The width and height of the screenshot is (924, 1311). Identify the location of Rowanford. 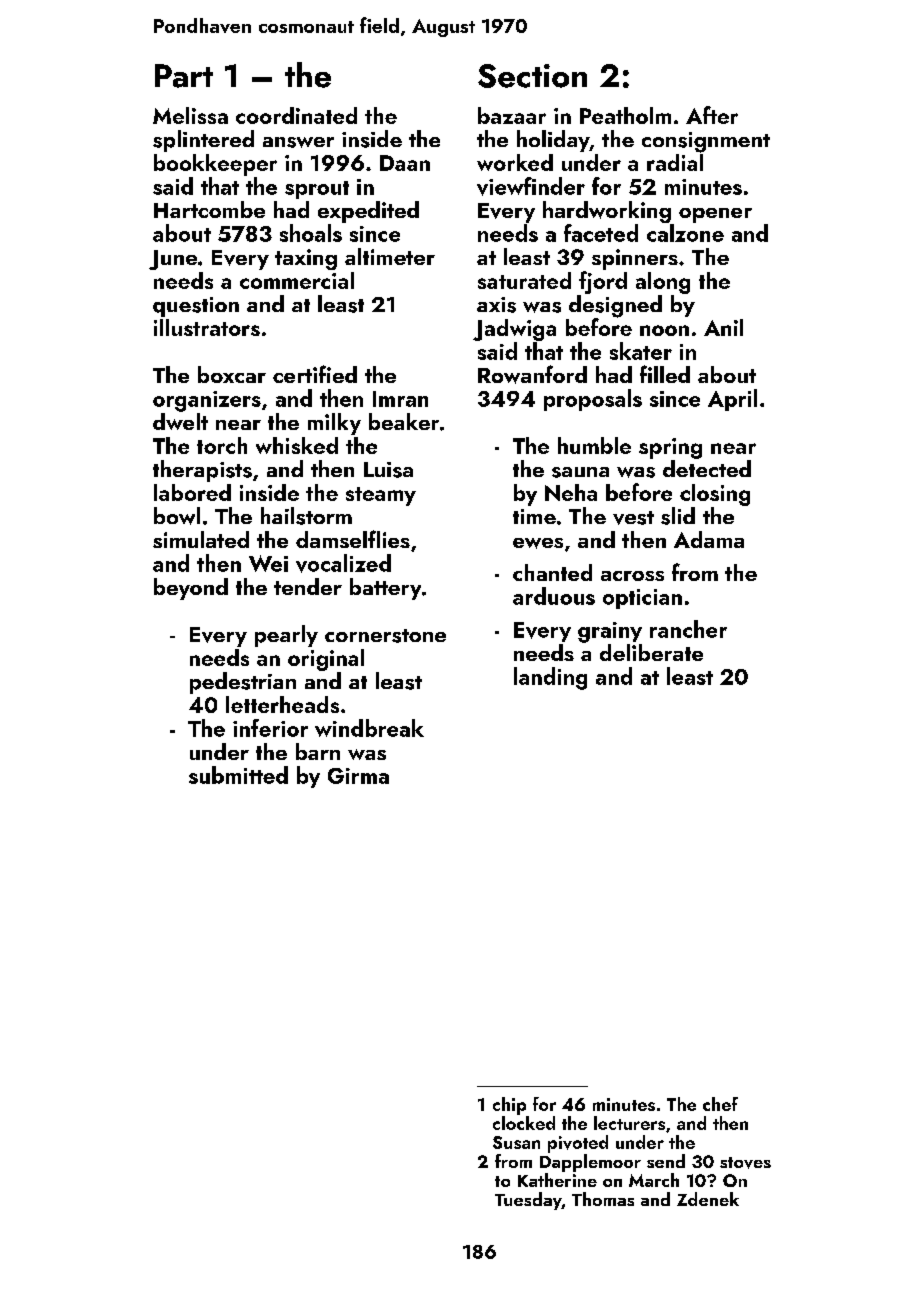
(532, 374).
